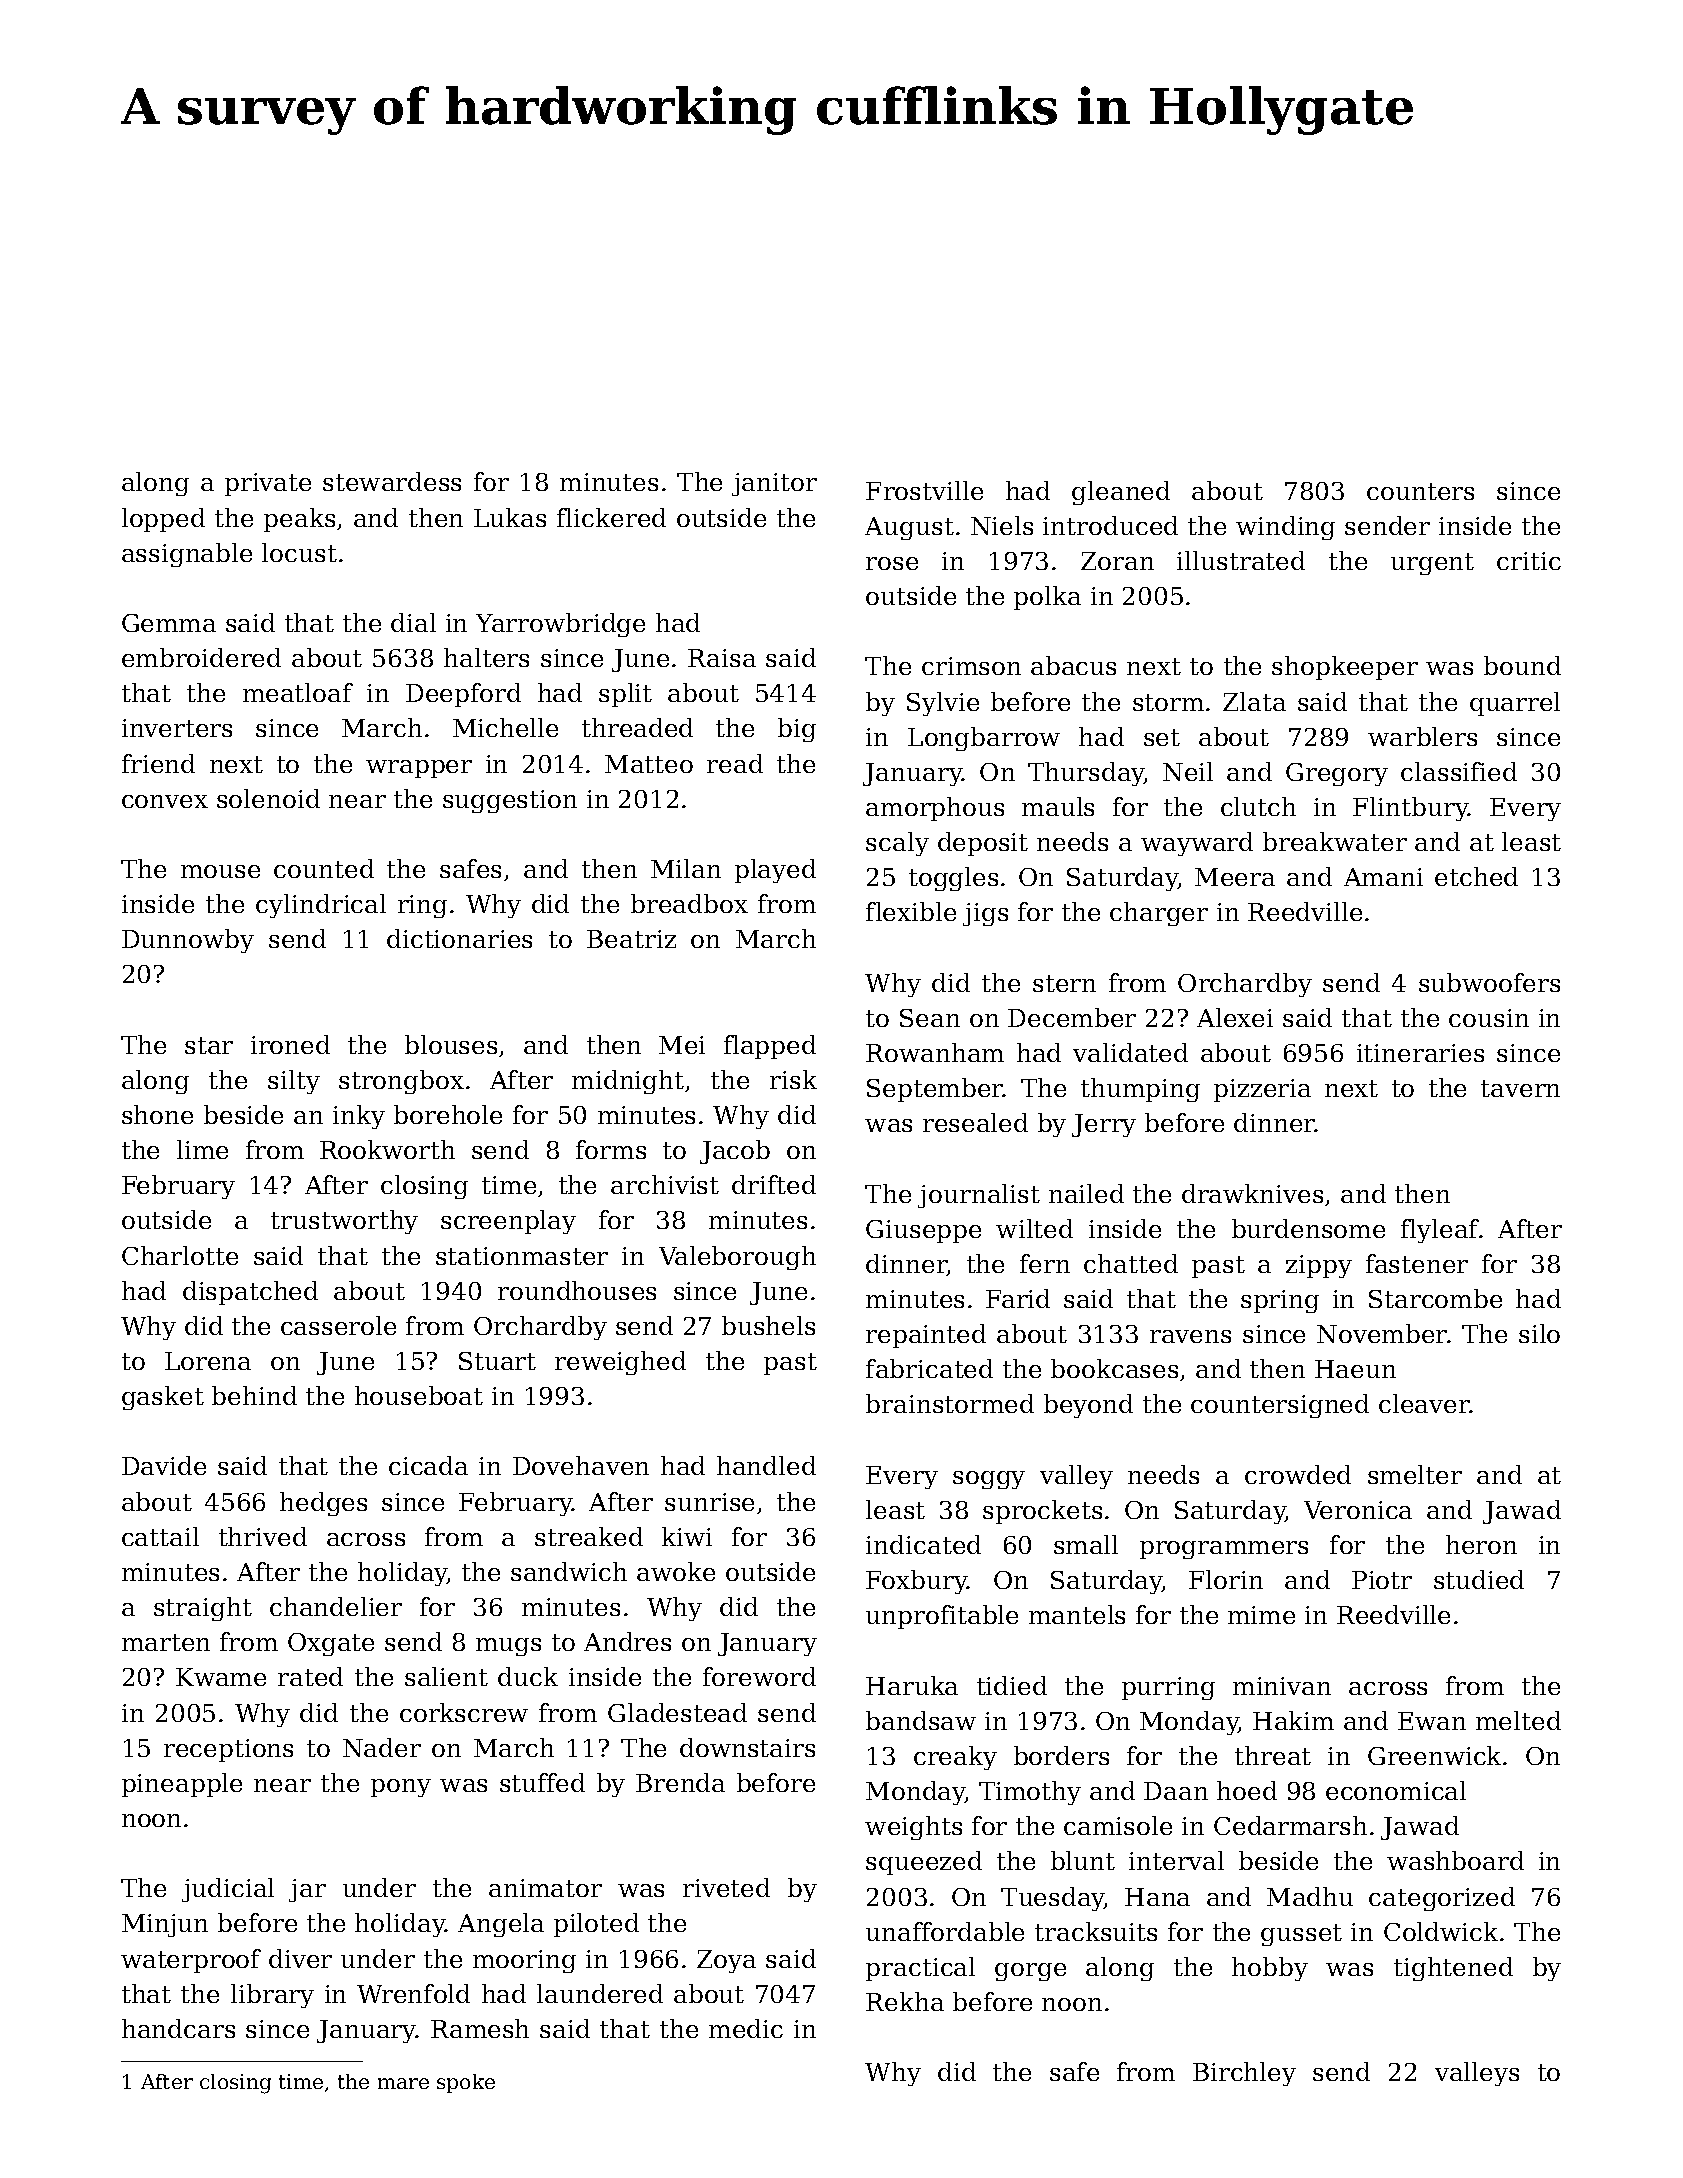  Describe the element at coordinates (1432, 564) in the document. I see `urgent` at that location.
